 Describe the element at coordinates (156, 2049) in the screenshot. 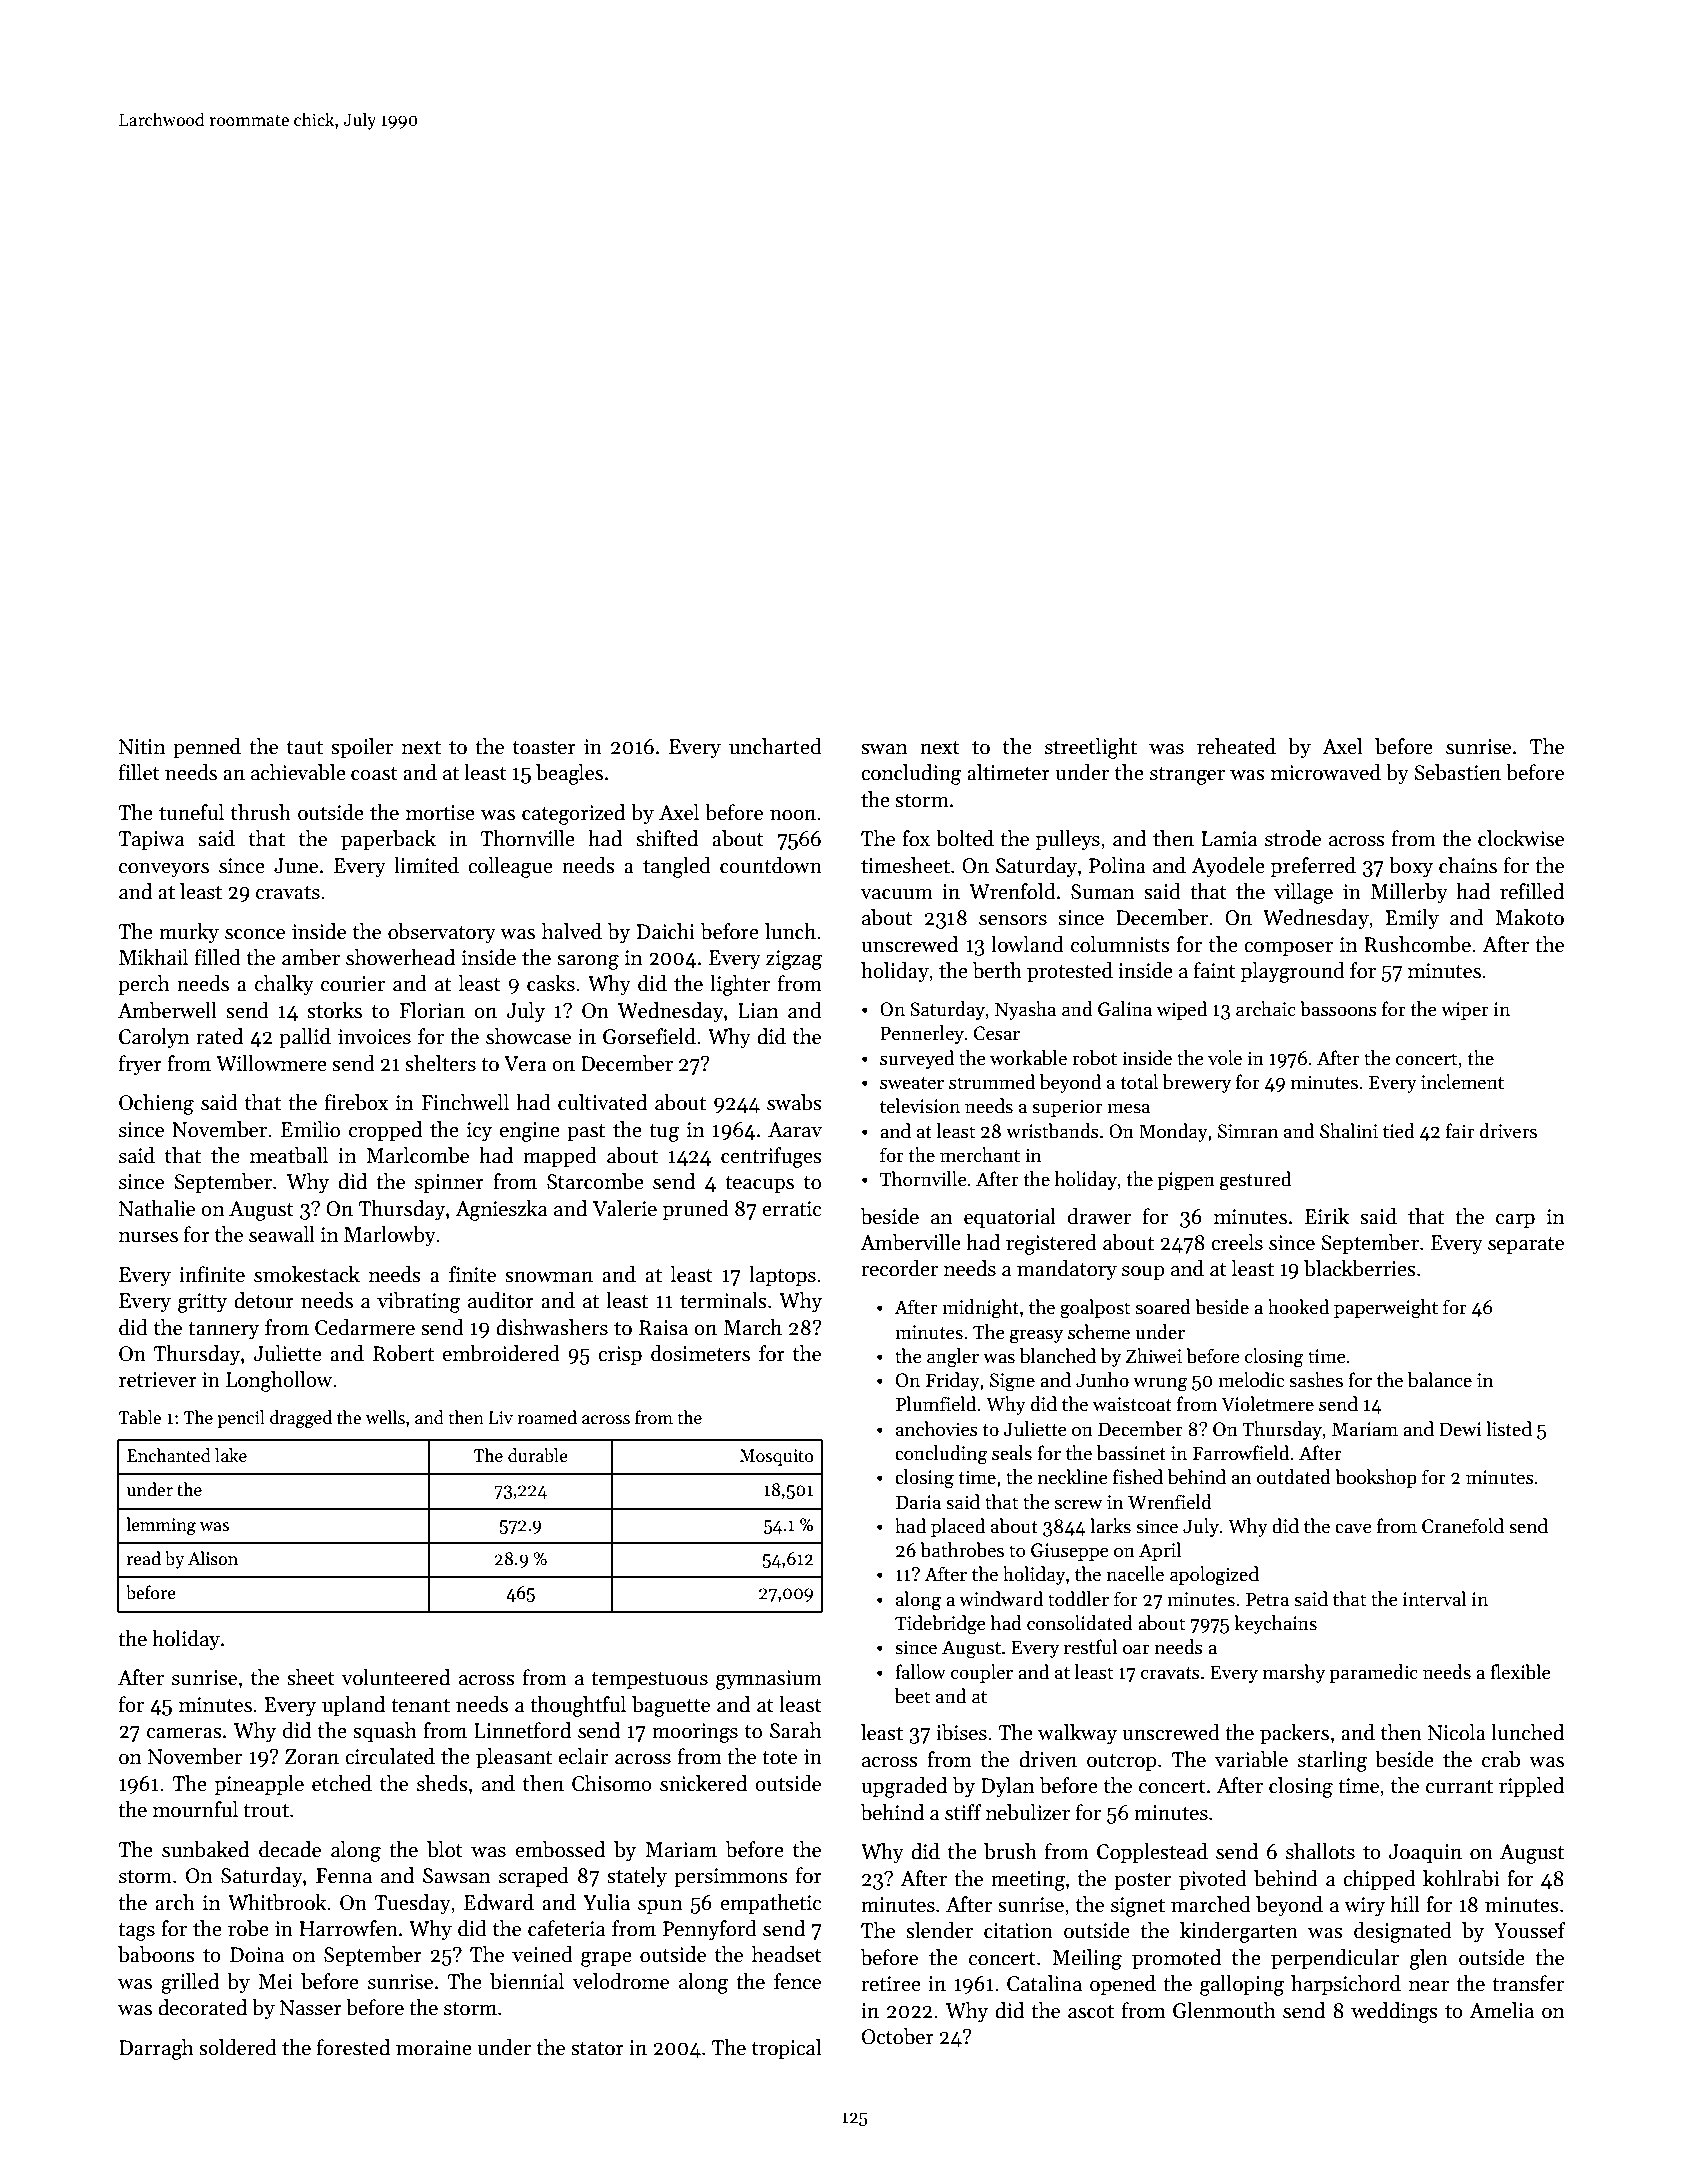

I see `Darragh` at that location.
